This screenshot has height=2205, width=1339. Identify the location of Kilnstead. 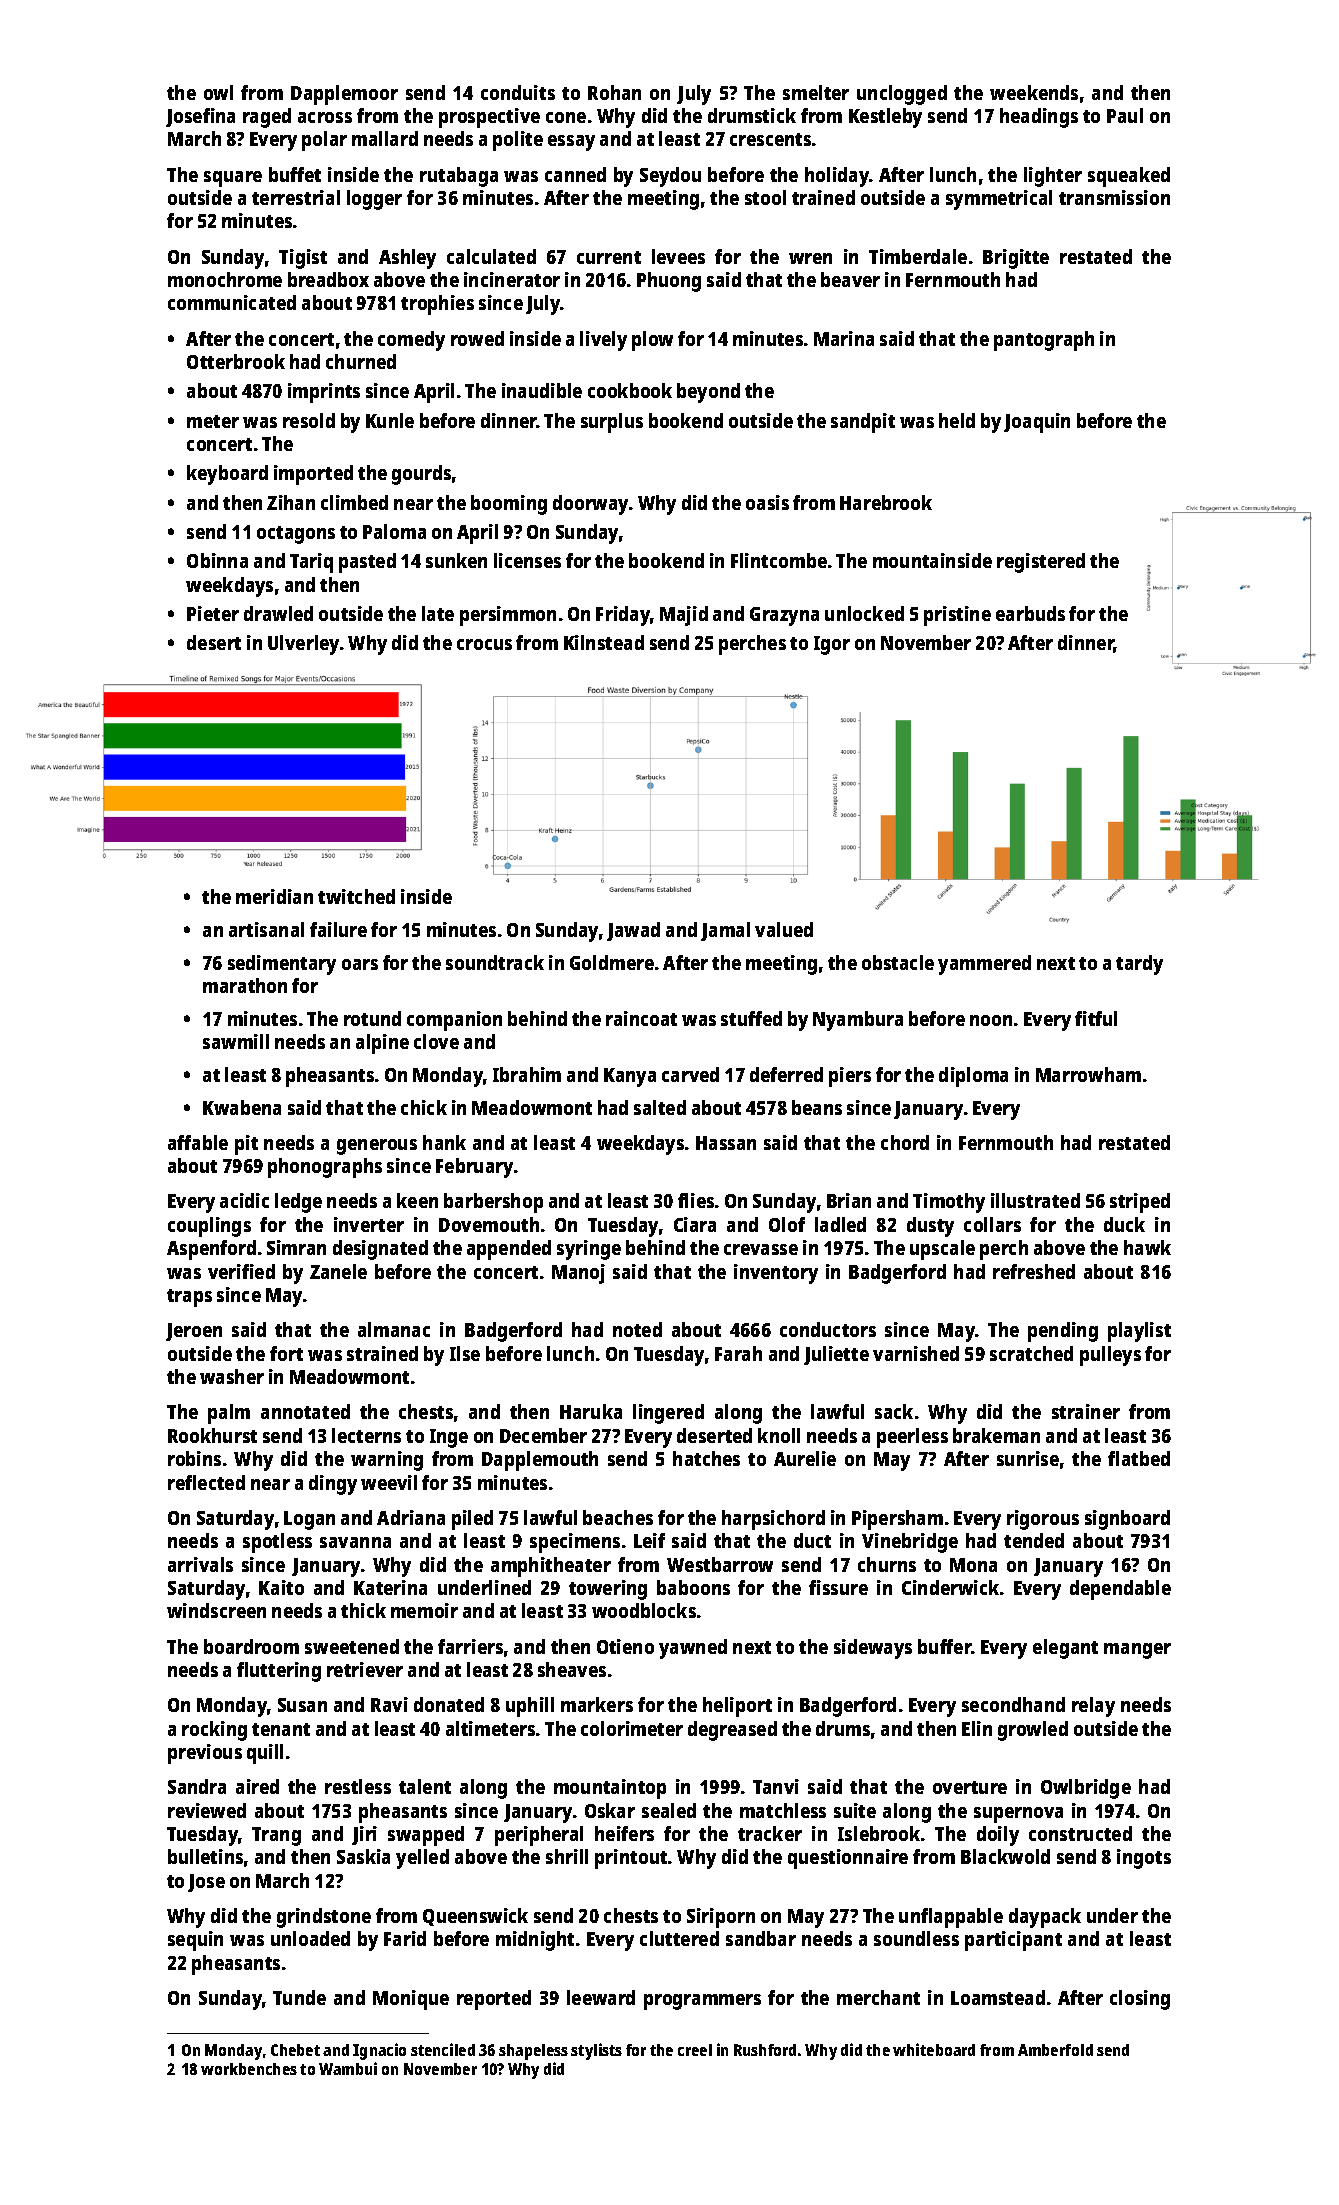
(604, 642).
